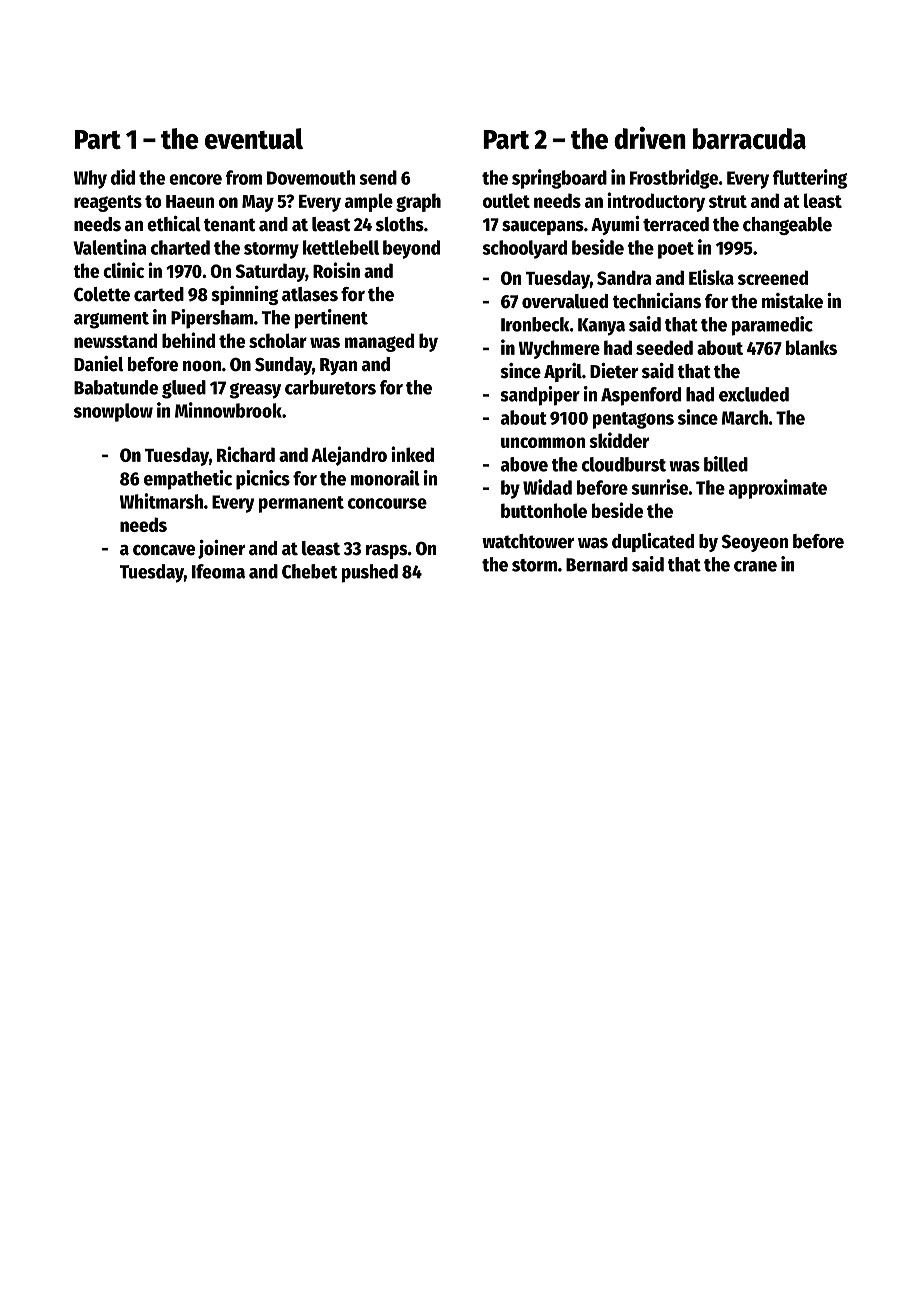 This screenshot has width=924, height=1308. What do you see at coordinates (111, 320) in the screenshot?
I see `argument` at bounding box center [111, 320].
